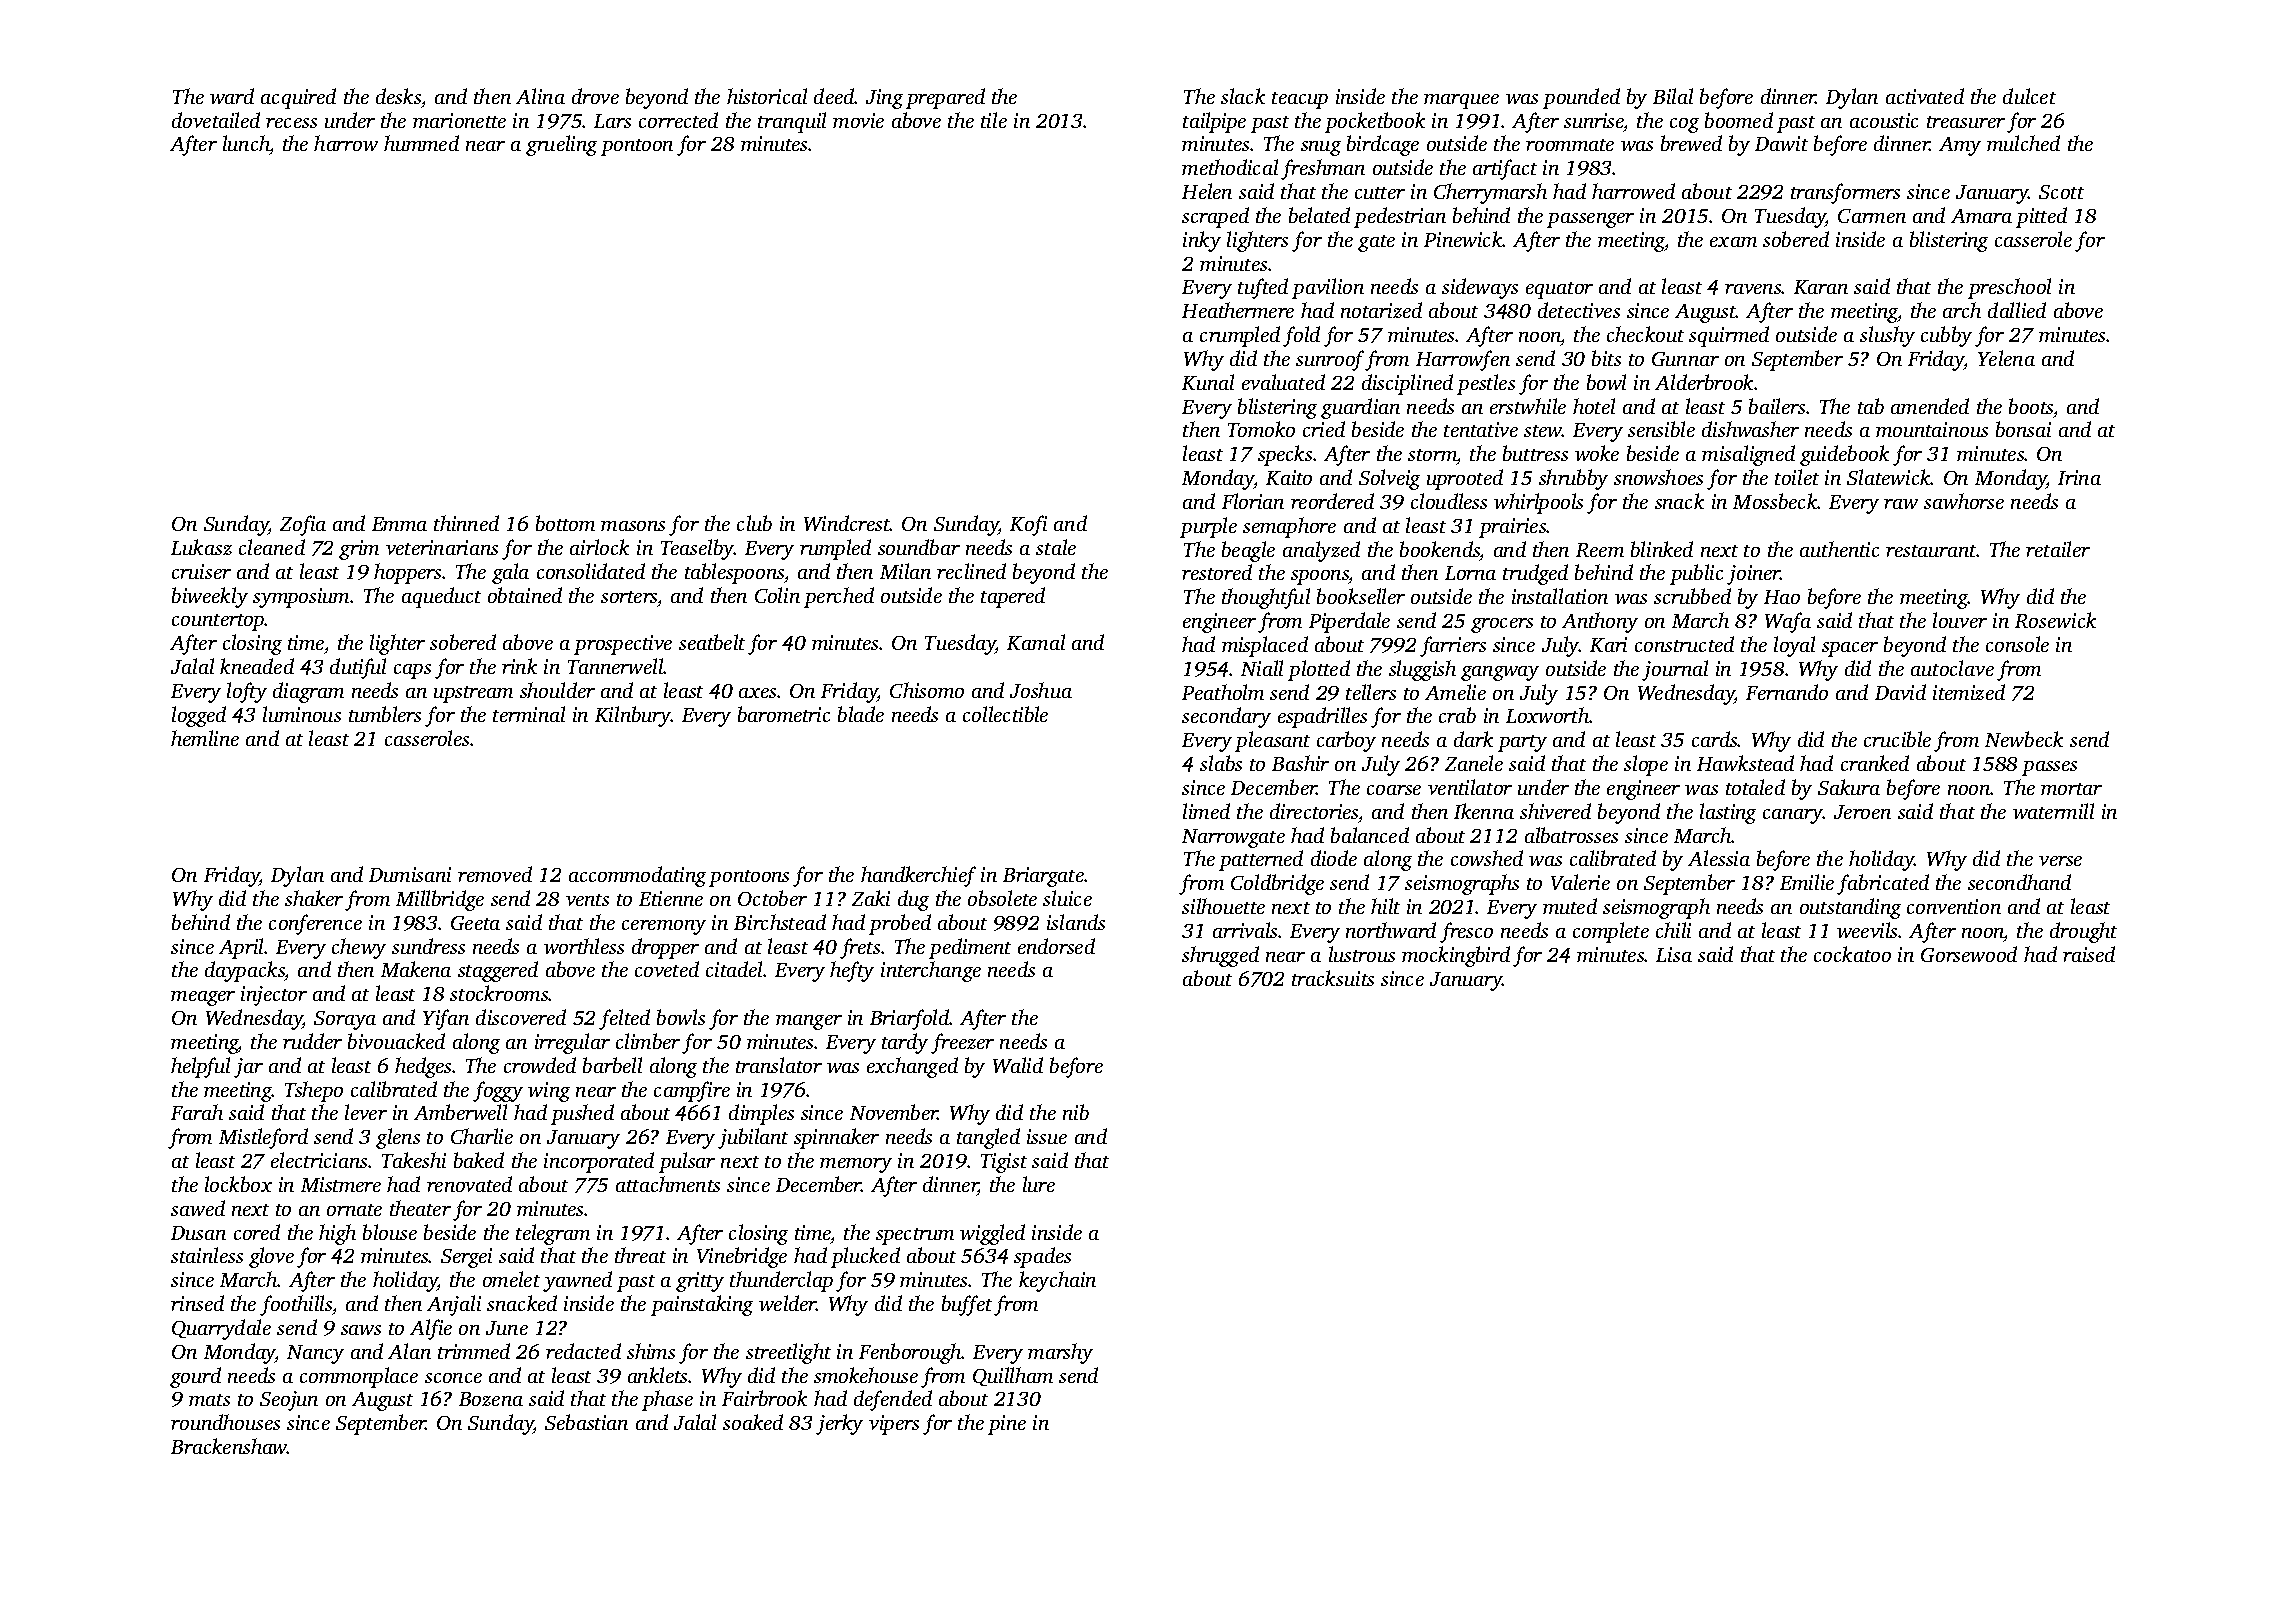  I want to click on Zofia, so click(303, 525).
